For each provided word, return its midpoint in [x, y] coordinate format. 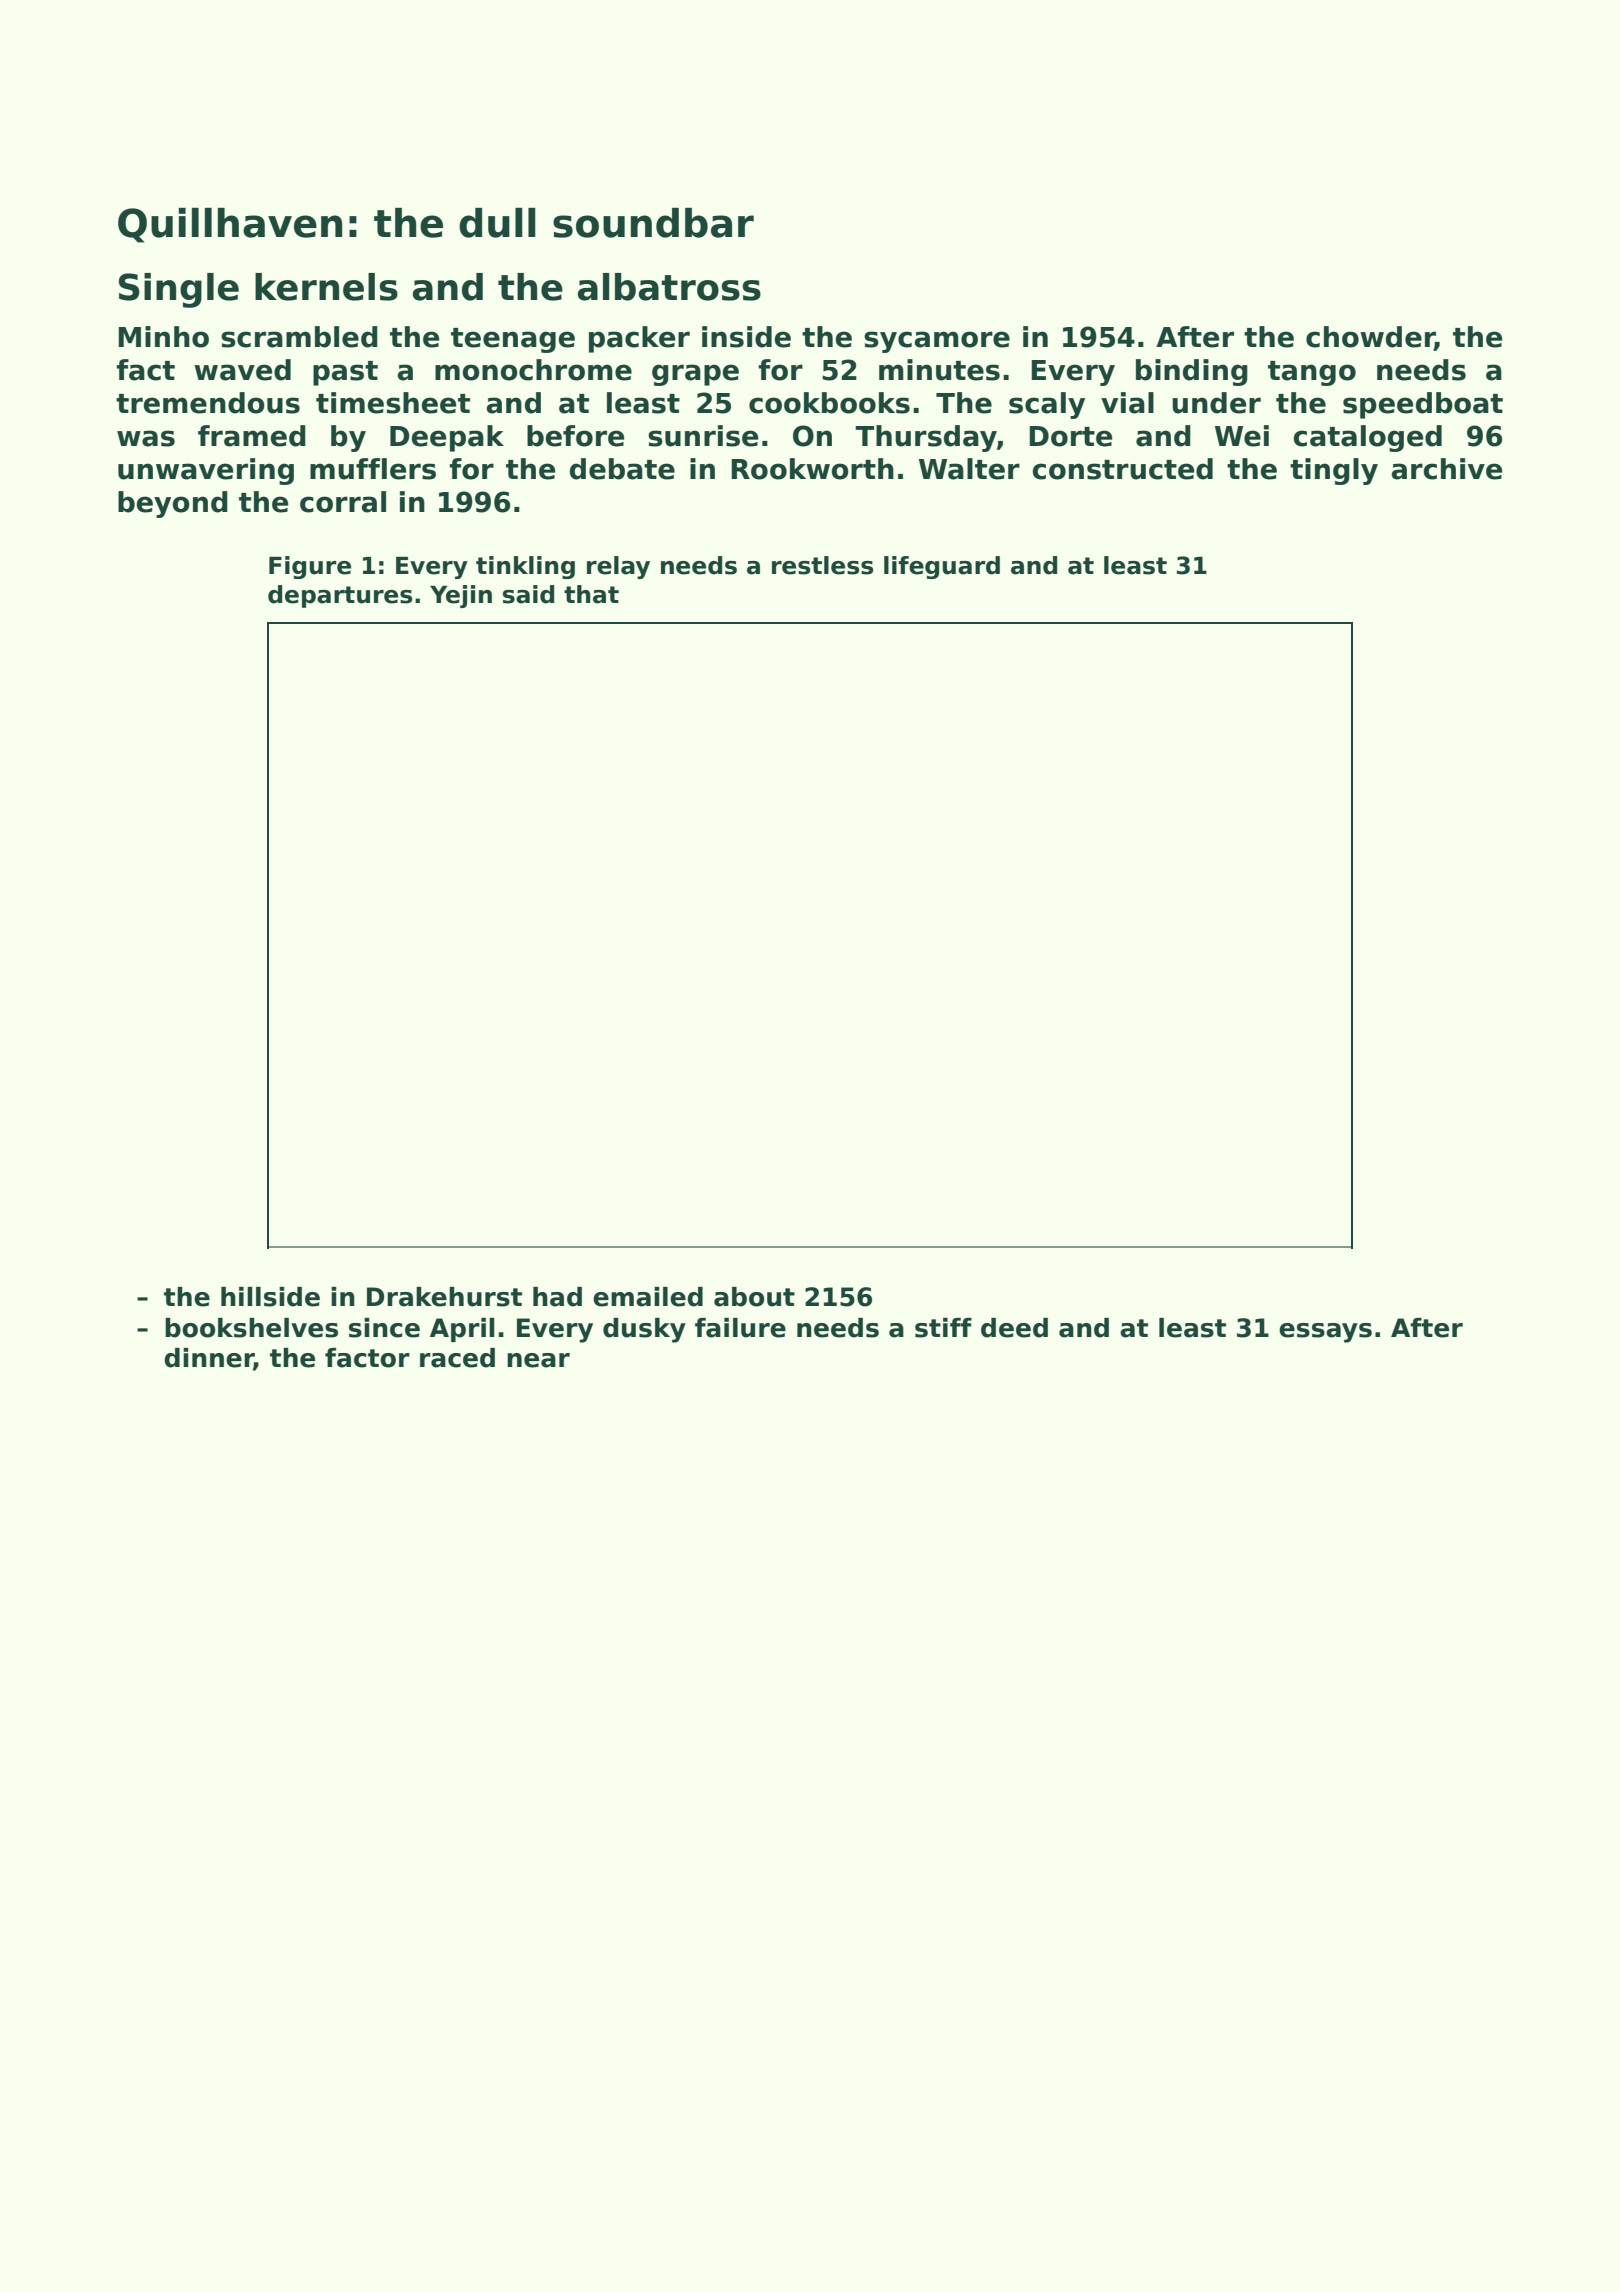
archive [1446, 469]
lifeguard [942, 567]
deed [1014, 1328]
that [591, 594]
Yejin [461, 596]
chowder [1370, 338]
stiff [943, 1328]
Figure [310, 567]
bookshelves [251, 1328]
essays [1325, 1333]
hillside [270, 1297]
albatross [669, 287]
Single [179, 290]
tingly [1334, 471]
